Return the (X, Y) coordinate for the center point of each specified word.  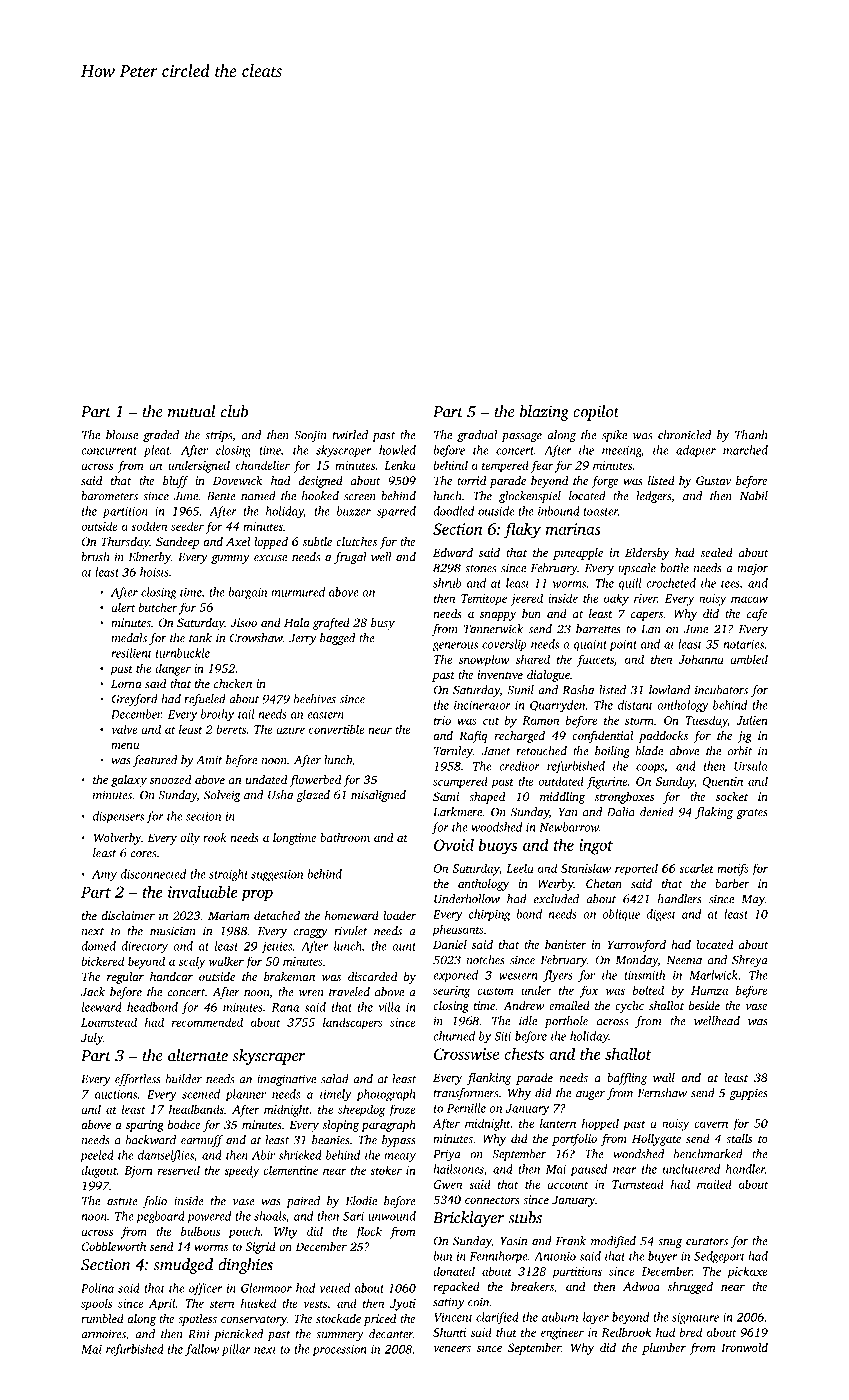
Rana (285, 1007)
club (234, 411)
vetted (335, 1288)
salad (335, 1079)
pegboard (160, 1217)
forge (605, 482)
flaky (522, 530)
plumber (664, 1349)
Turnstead (638, 1184)
